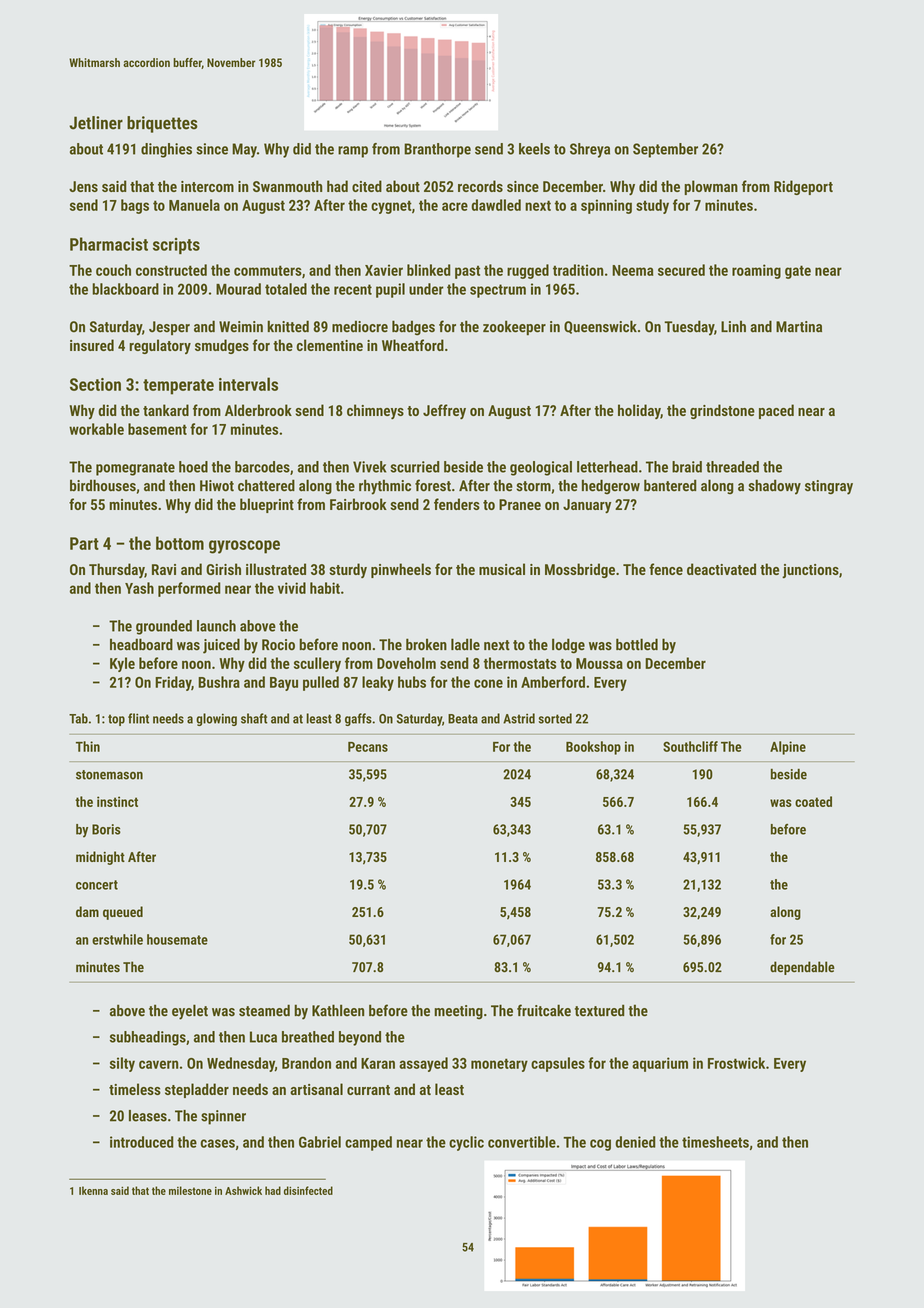  Describe the element at coordinates (162, 124) in the page. I see `briquettes` at that location.
